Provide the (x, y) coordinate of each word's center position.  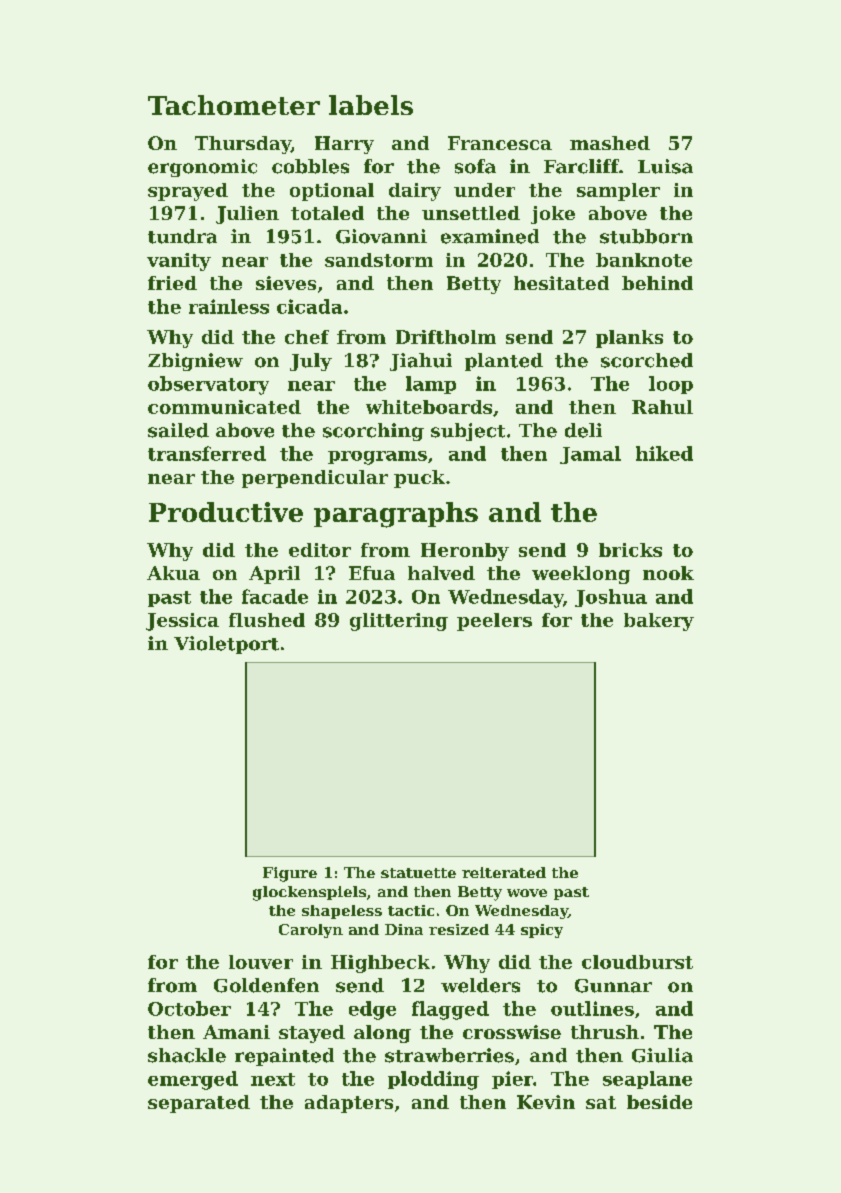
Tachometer (234, 105)
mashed (610, 143)
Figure (290, 874)
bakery (659, 622)
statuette (418, 873)
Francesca (500, 143)
